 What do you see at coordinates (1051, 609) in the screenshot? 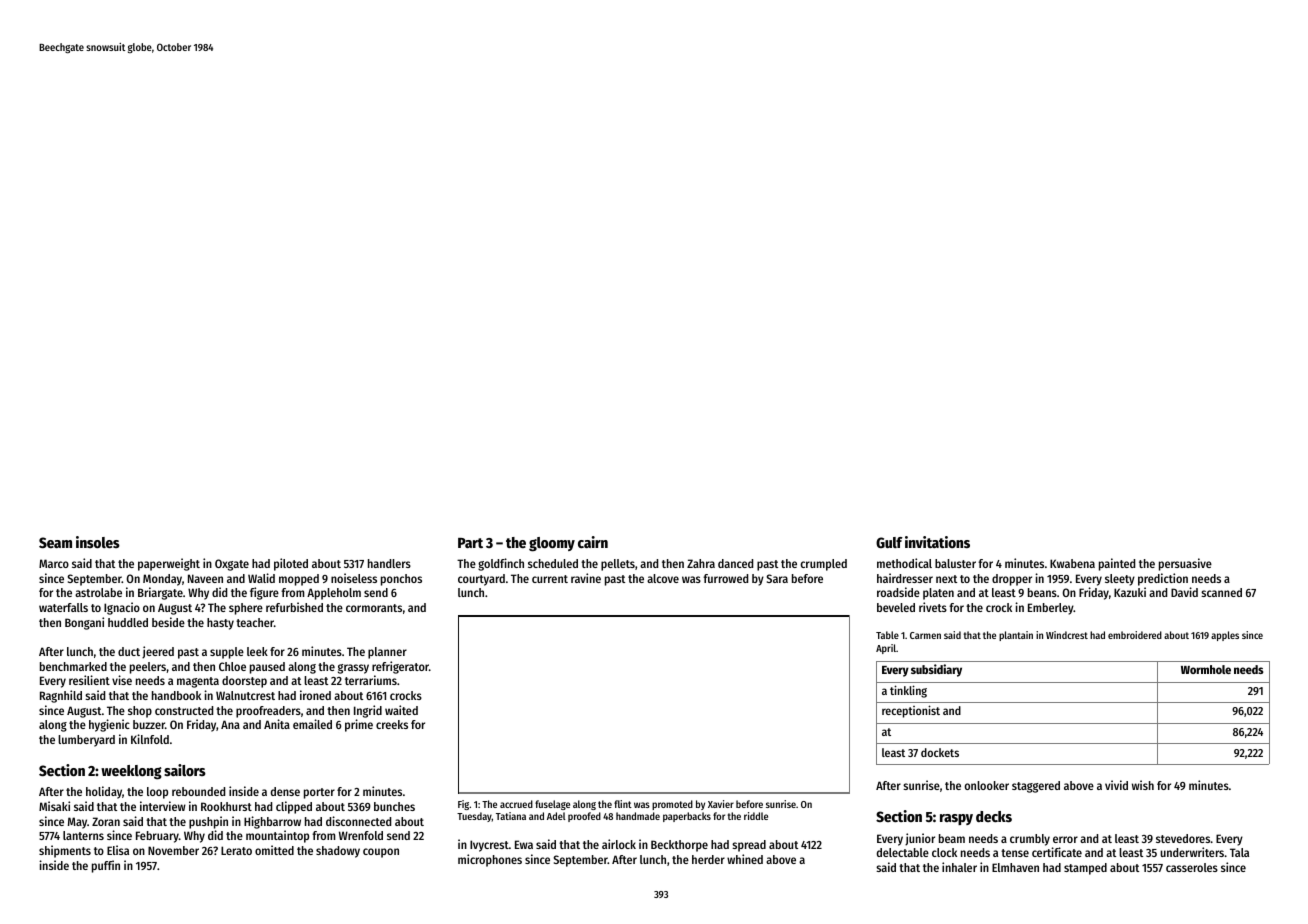
I see `Emberley` at bounding box center [1051, 609].
